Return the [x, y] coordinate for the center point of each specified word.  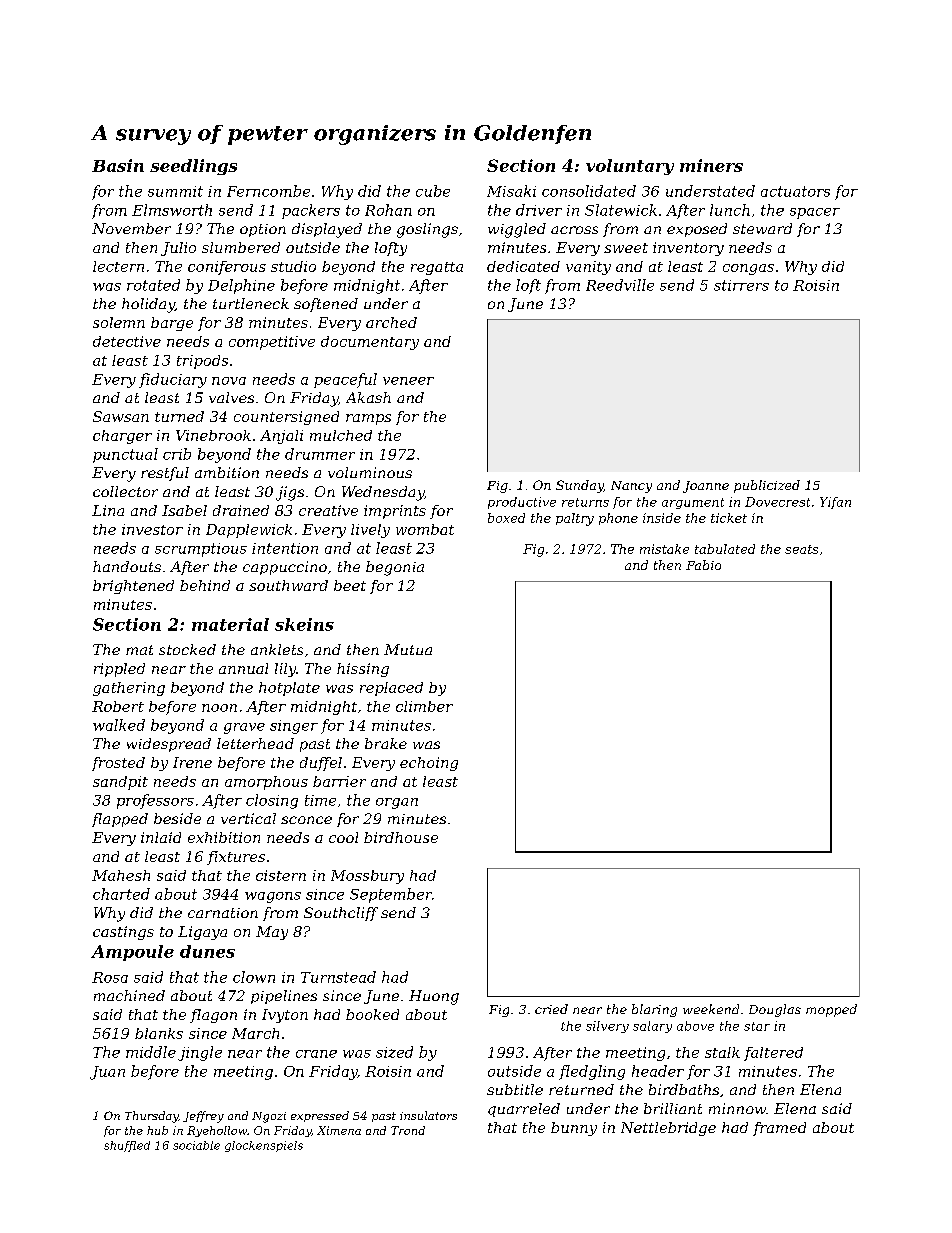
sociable [196, 1145]
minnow [737, 1108]
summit [175, 191]
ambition [227, 472]
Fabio [703, 565]
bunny [574, 1129]
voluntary [630, 167]
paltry [575, 519]
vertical [248, 818]
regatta [437, 268]
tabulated [725, 549]
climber [424, 706]
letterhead [255, 743]
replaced [391, 689]
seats [801, 549]
